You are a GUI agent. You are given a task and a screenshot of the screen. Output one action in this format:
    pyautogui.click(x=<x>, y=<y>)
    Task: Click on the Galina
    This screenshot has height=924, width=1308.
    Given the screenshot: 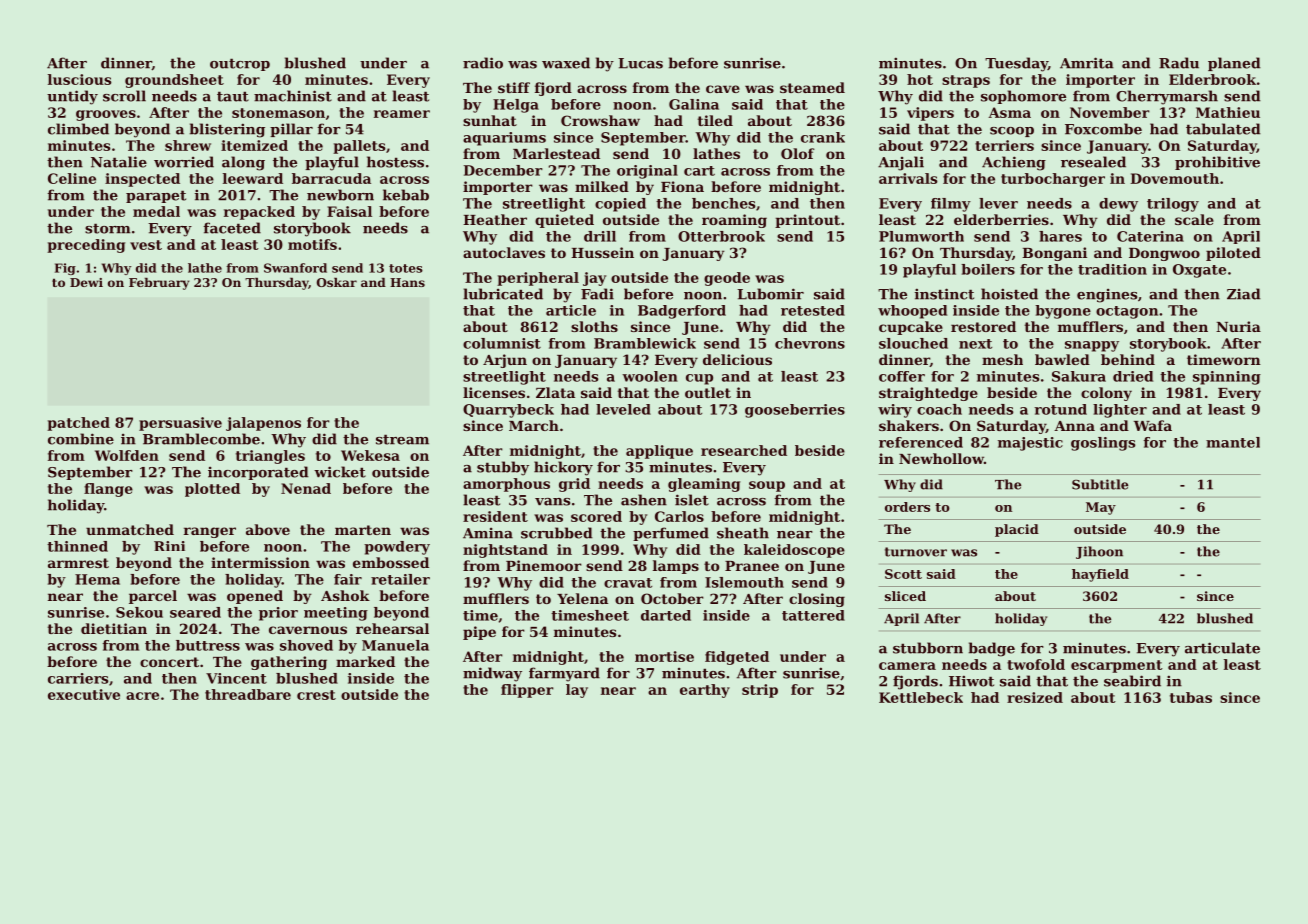 What is the action you would take?
    pyautogui.click(x=694, y=104)
